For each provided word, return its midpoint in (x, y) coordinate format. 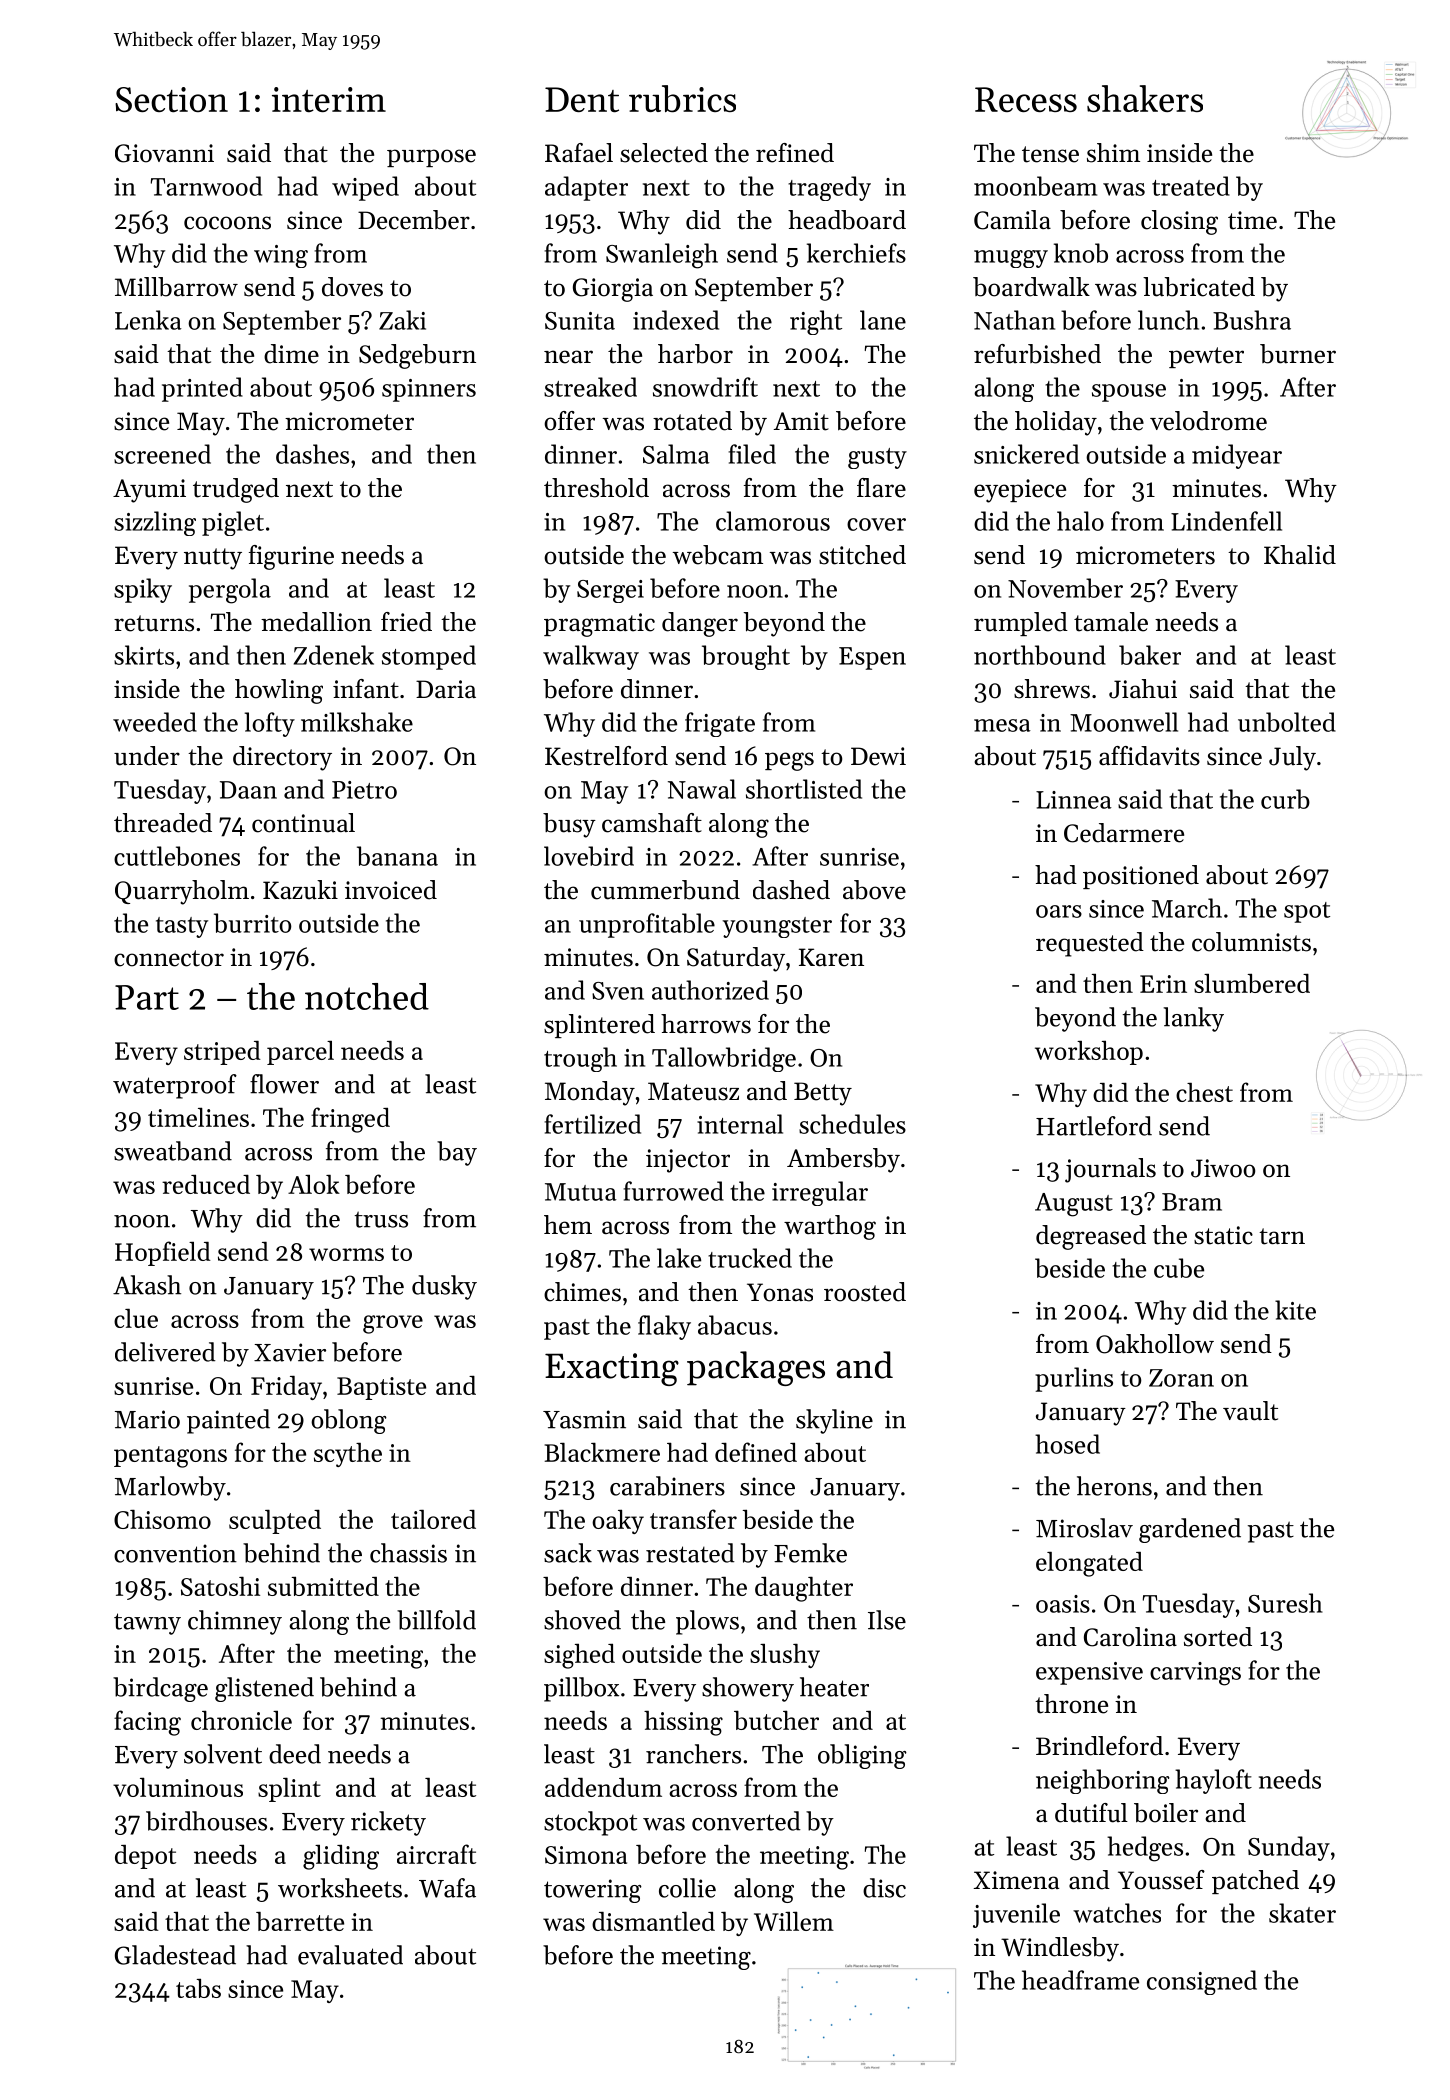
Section (171, 99)
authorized (710, 990)
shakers (1145, 98)
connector (169, 958)
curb (1285, 799)
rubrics (682, 99)
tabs (198, 1988)
